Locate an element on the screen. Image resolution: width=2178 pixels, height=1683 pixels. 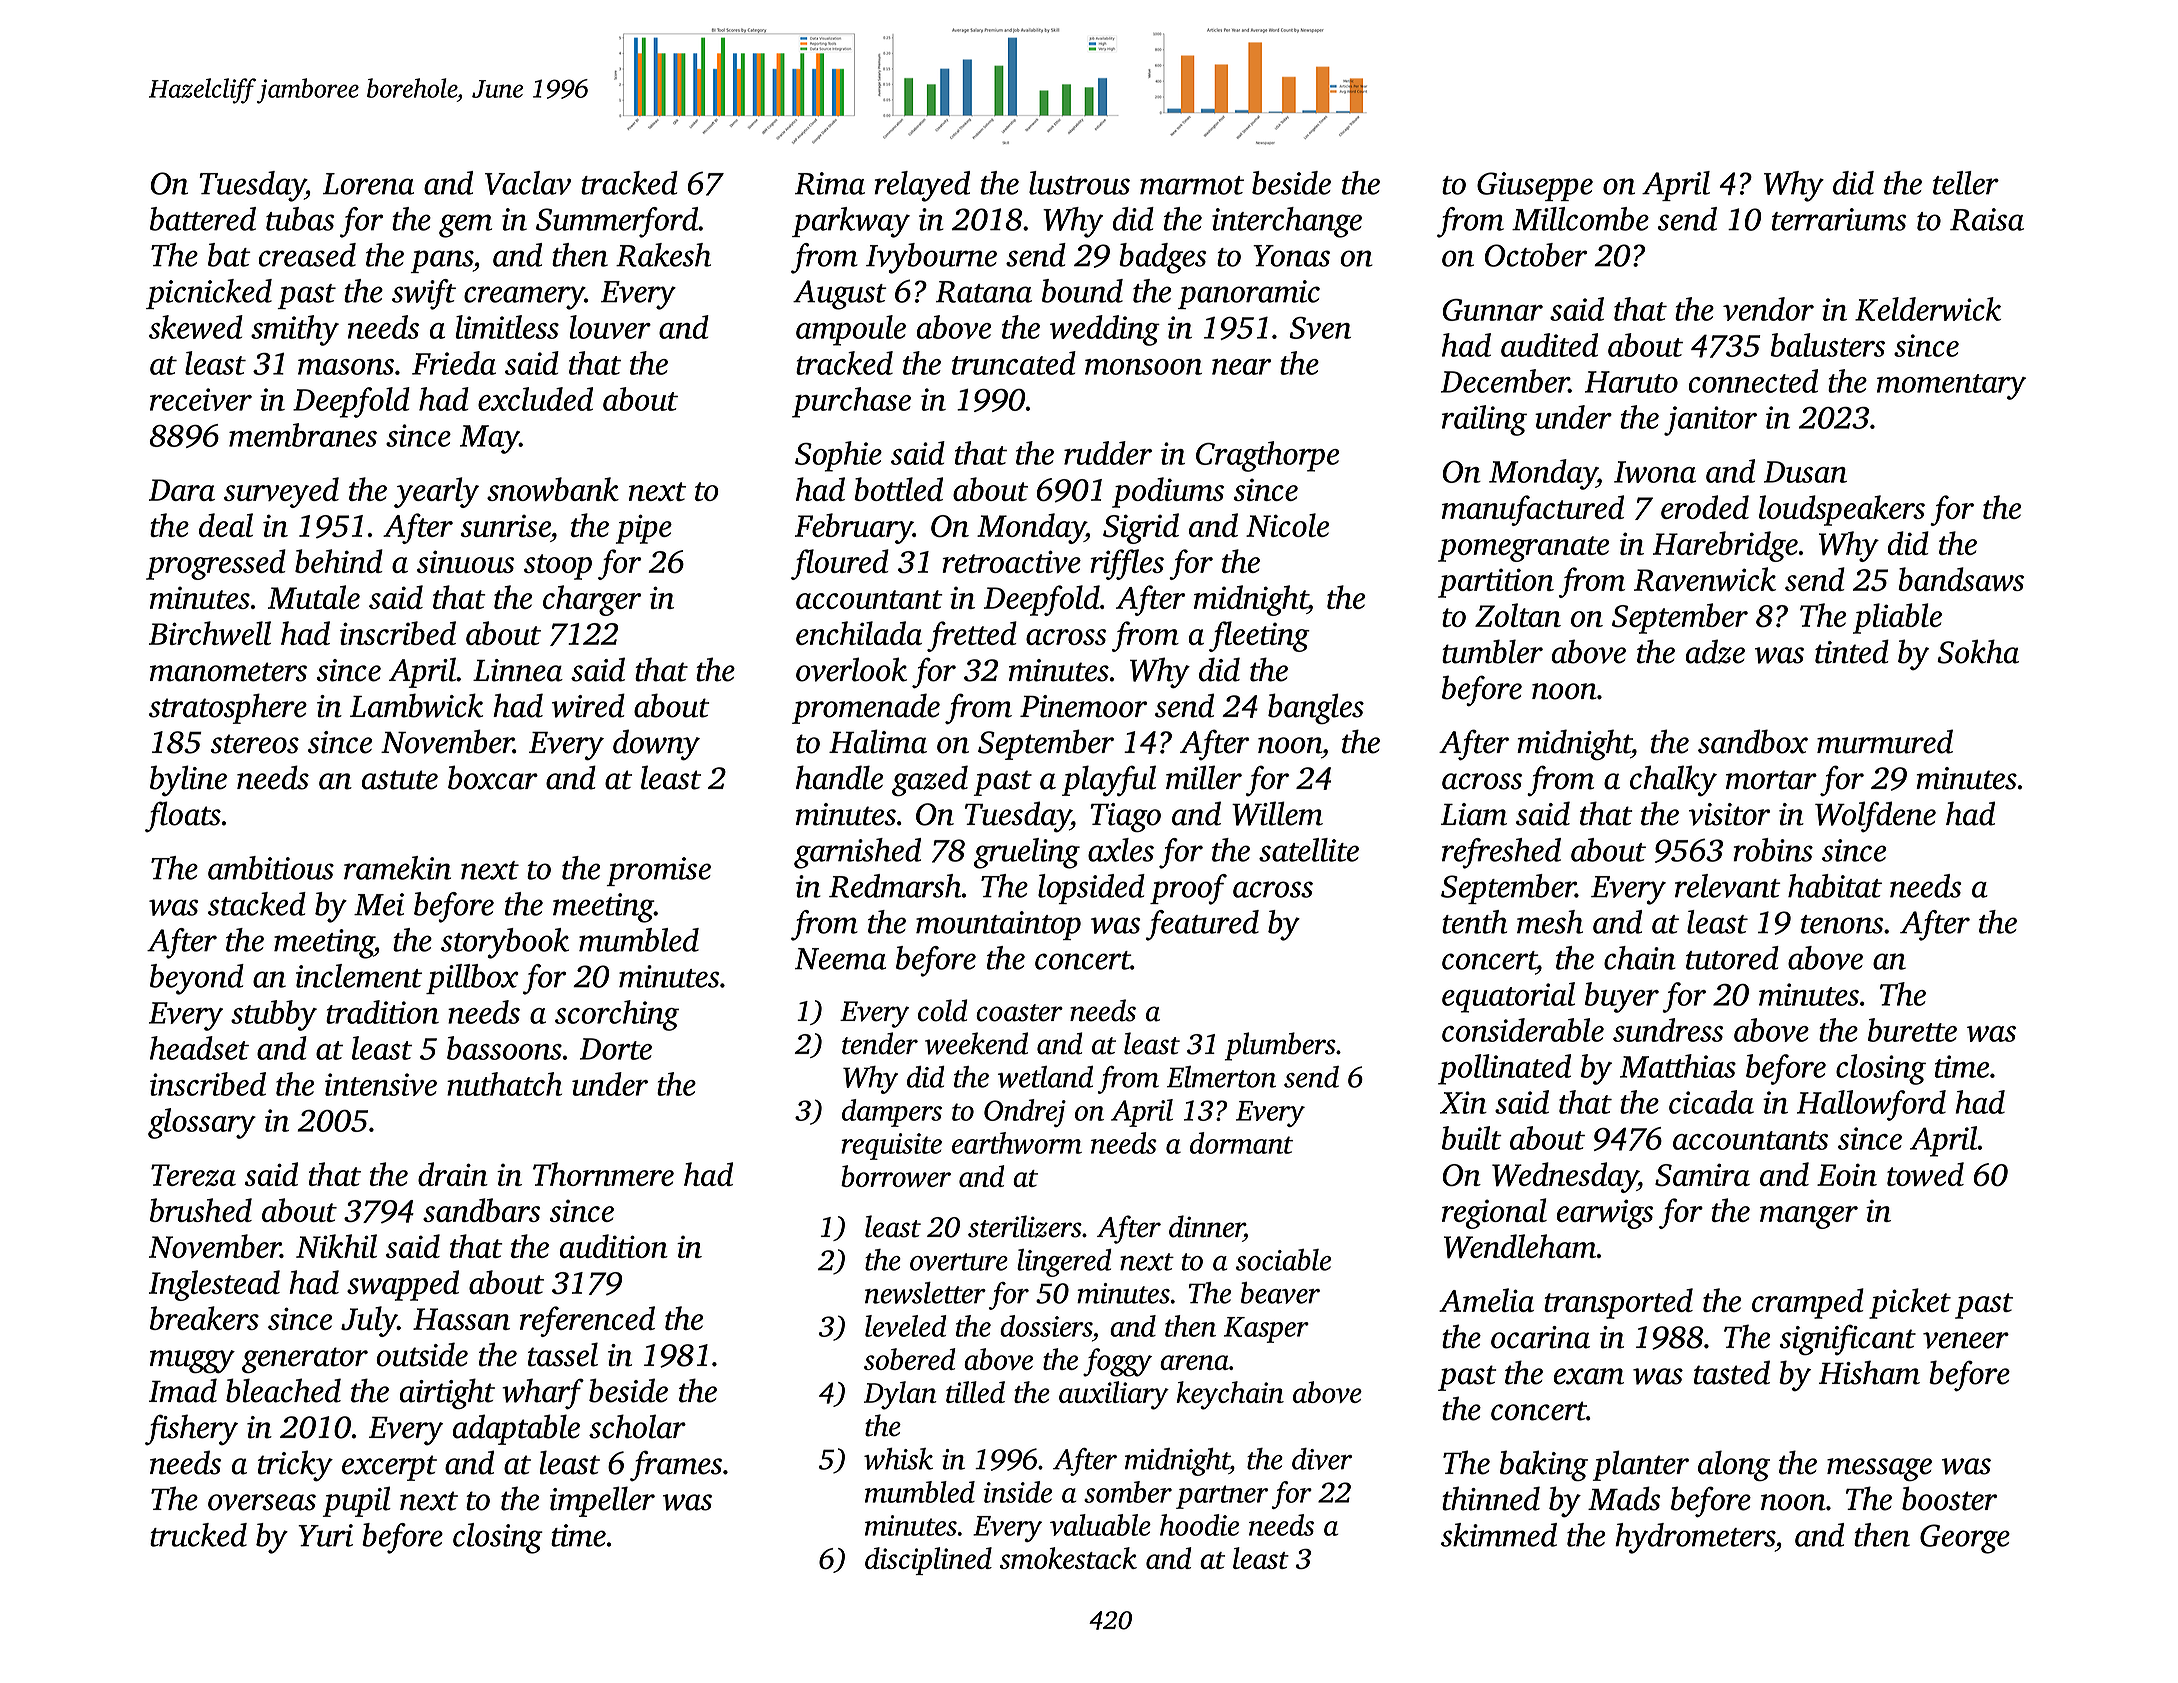
battered is located at coordinates (203, 219).
